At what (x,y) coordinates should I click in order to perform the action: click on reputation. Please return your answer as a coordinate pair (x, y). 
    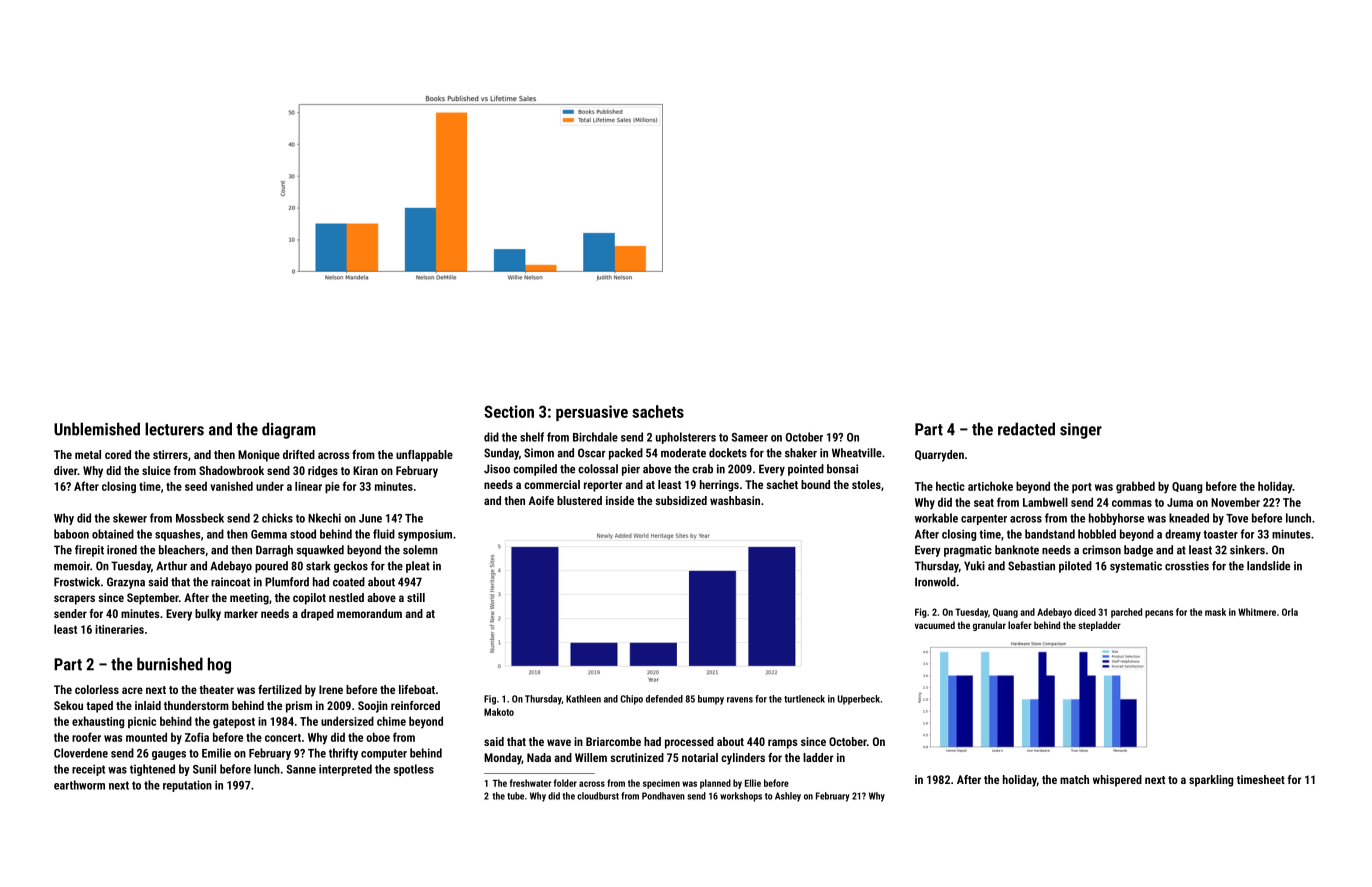
    Looking at the image, I should click on (187, 786).
